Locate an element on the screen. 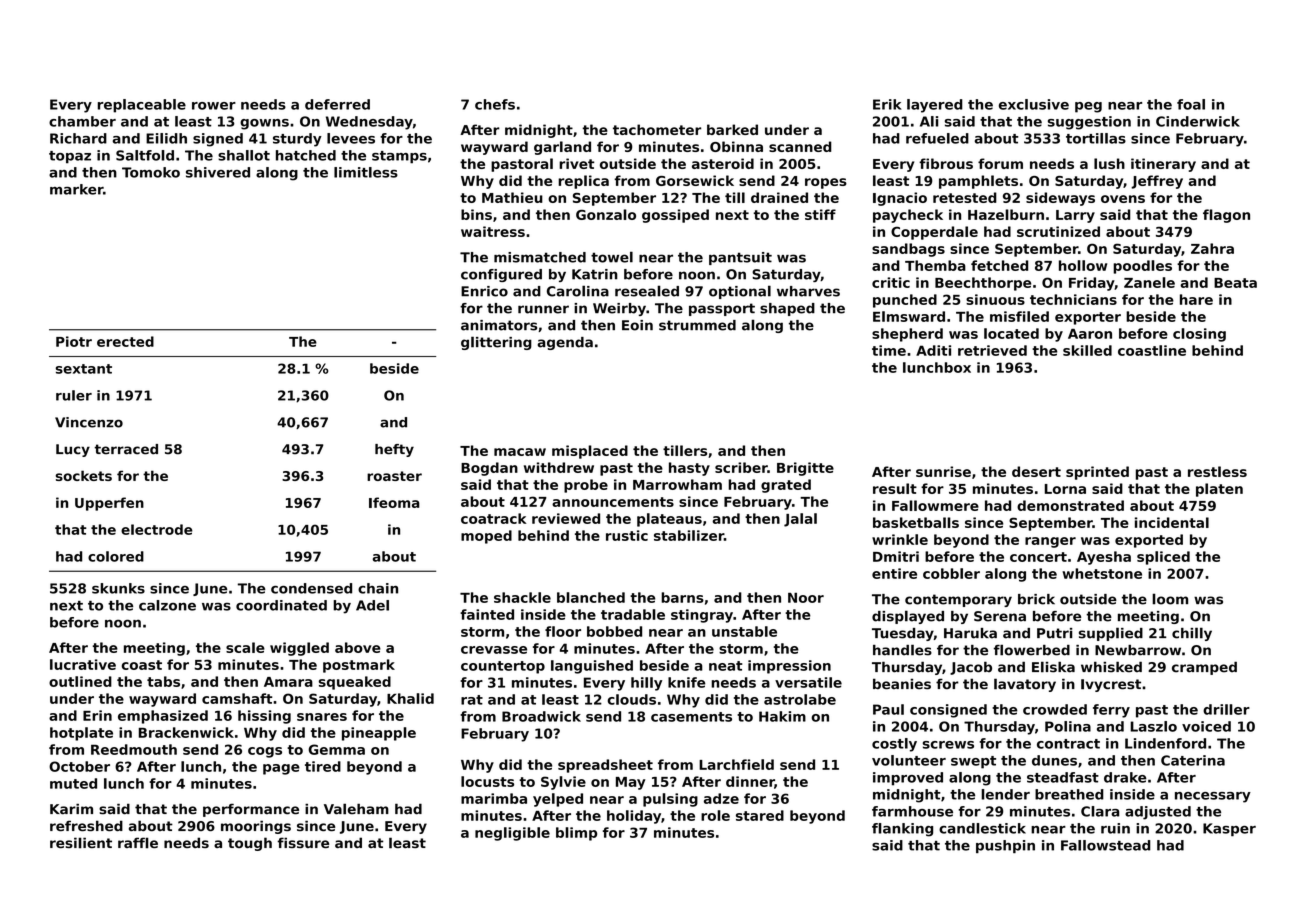 This screenshot has width=1308, height=924. hotplate is located at coordinates (81, 734).
